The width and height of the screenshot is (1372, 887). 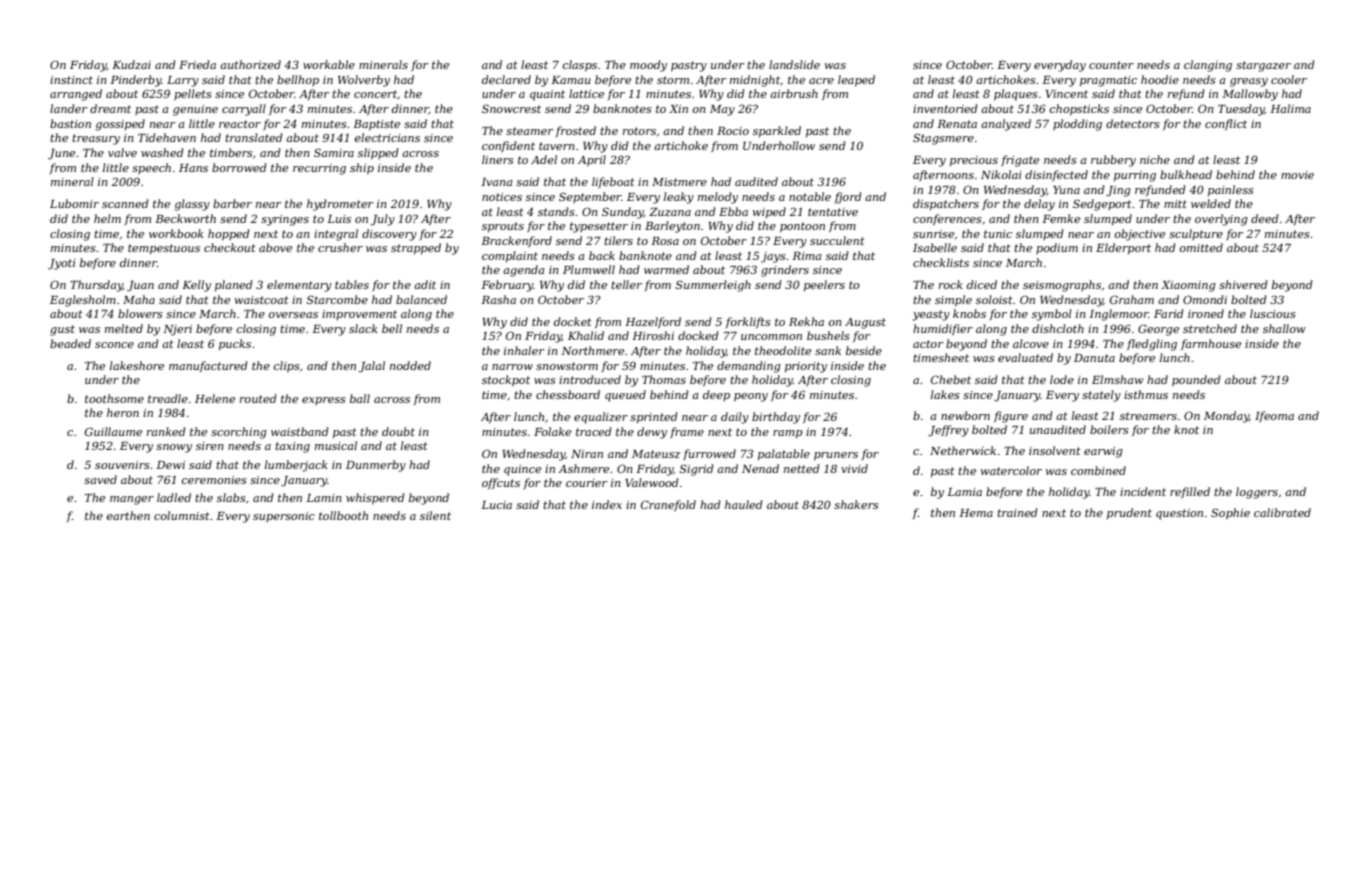 What do you see at coordinates (506, 79) in the screenshot?
I see `declared` at bounding box center [506, 79].
